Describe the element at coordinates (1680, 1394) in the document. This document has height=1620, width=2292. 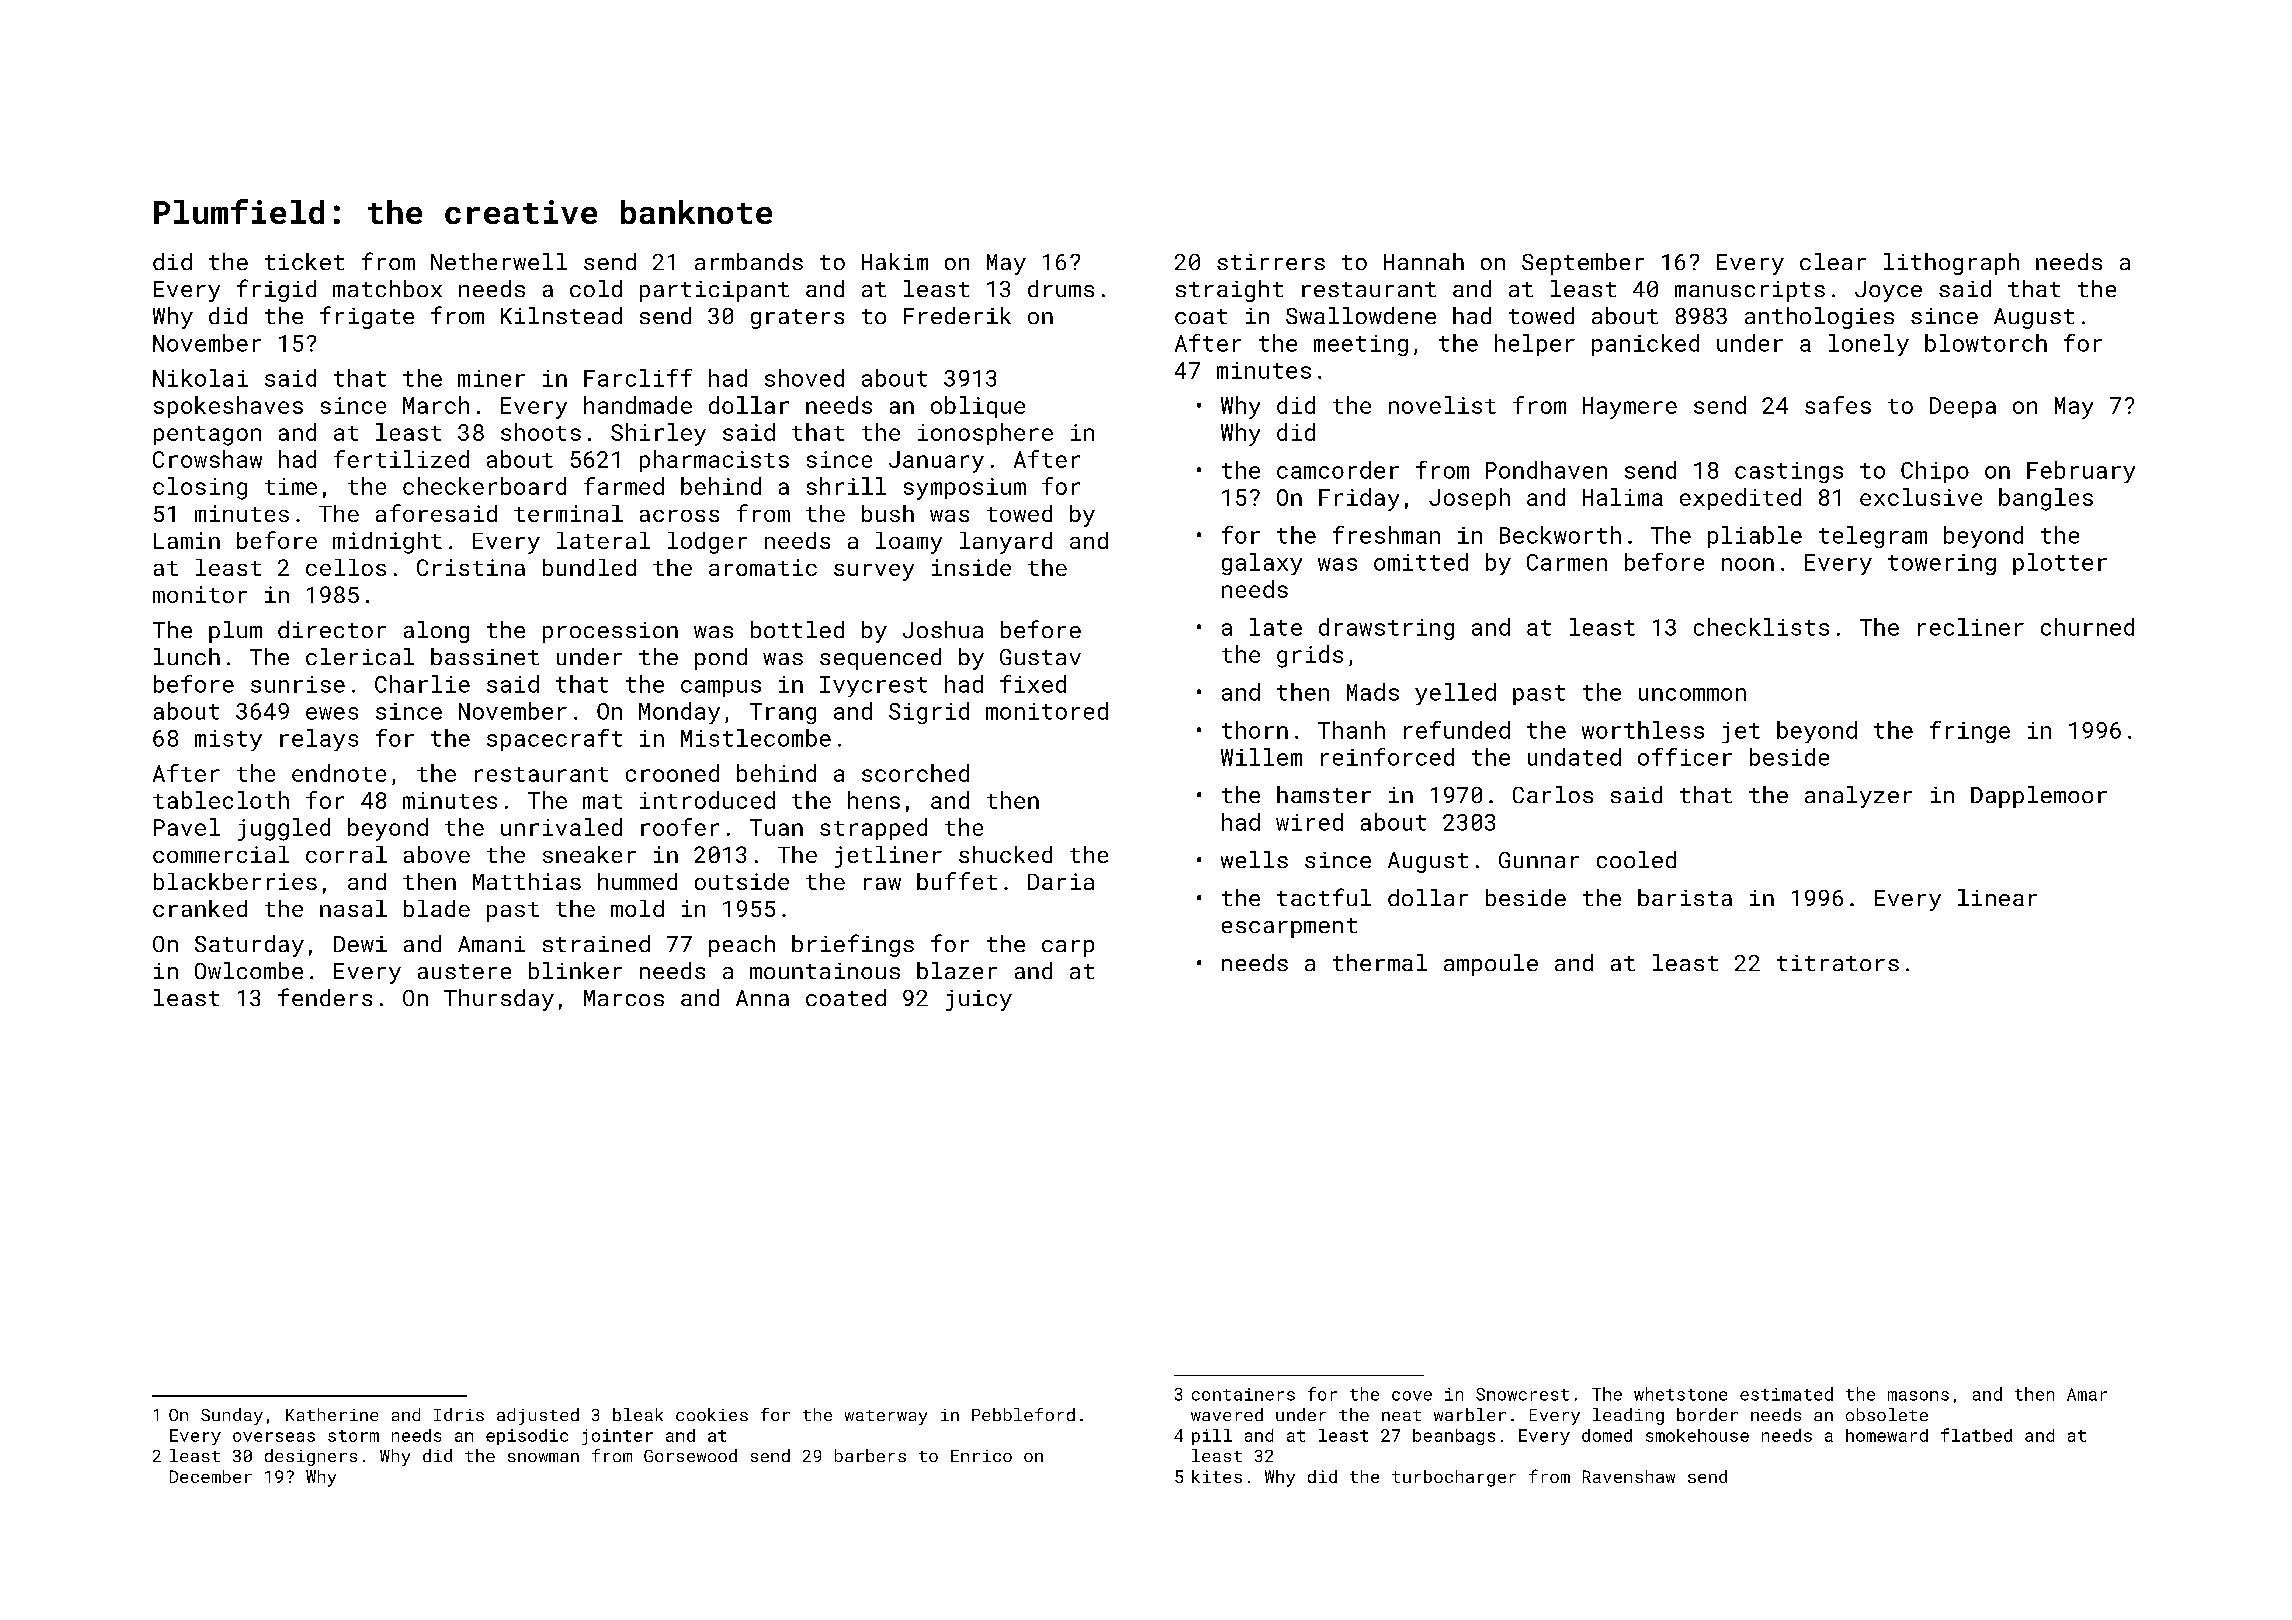
I see `whetstone` at that location.
